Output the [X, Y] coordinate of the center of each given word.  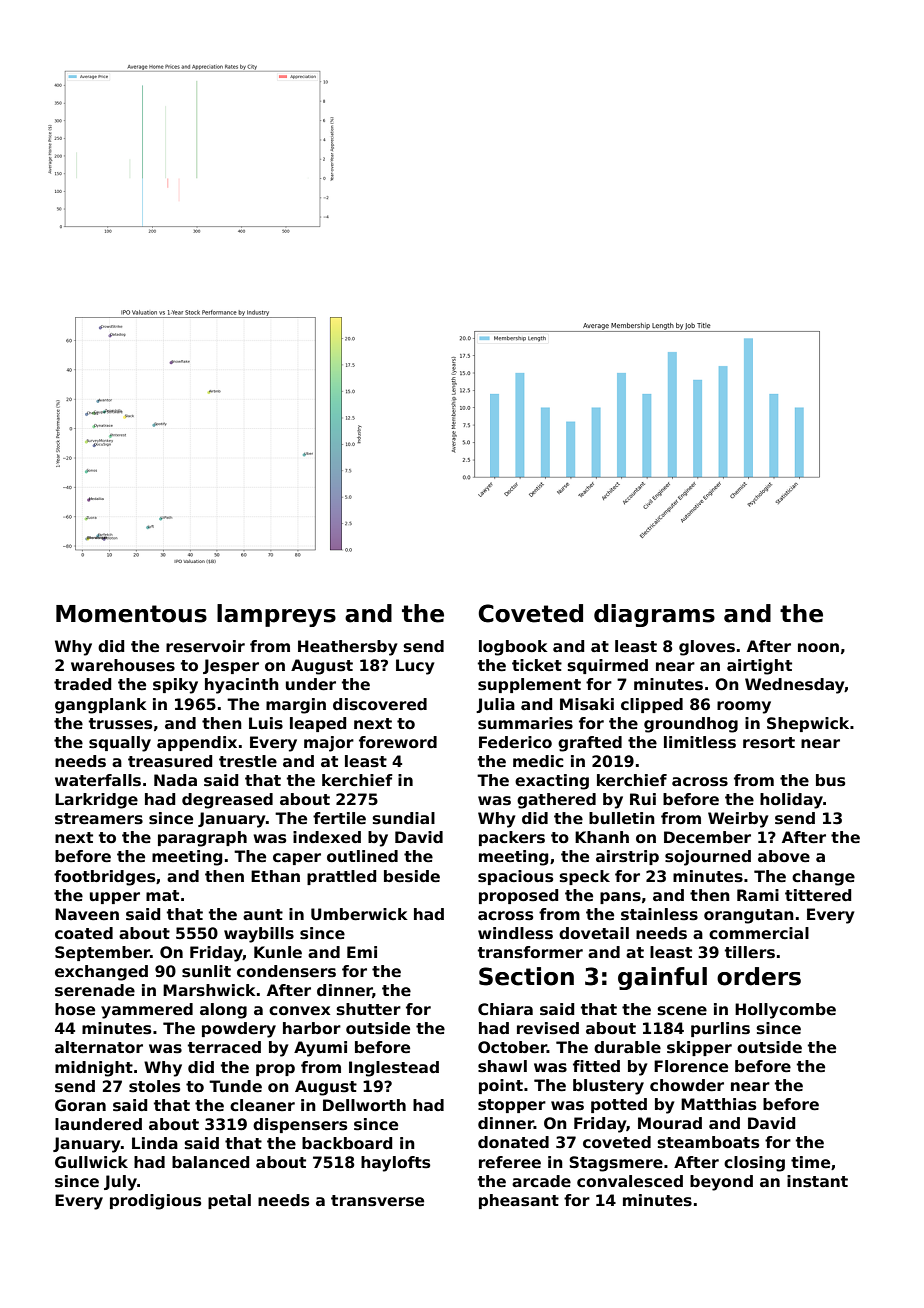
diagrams [654, 615]
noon [818, 648]
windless [515, 933]
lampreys [276, 615]
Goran [80, 1105]
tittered [818, 895]
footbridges [104, 878]
